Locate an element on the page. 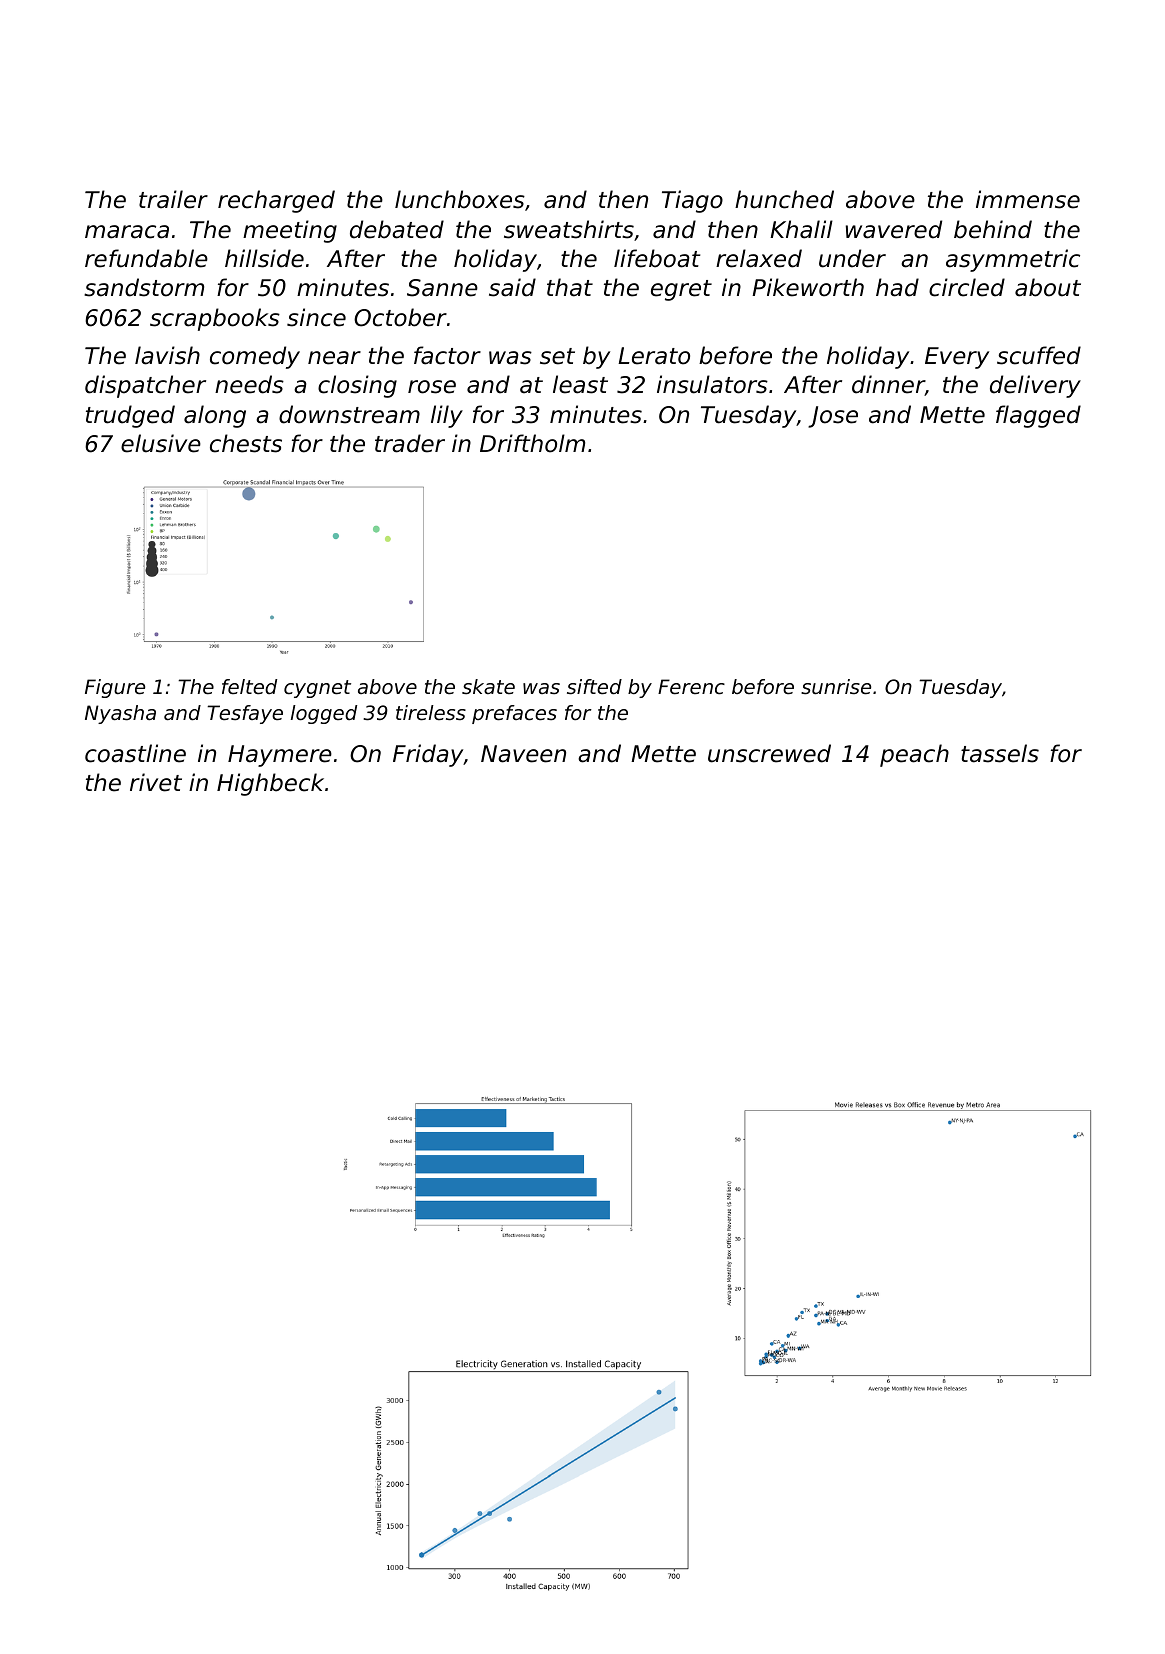  maraca is located at coordinates (127, 232).
